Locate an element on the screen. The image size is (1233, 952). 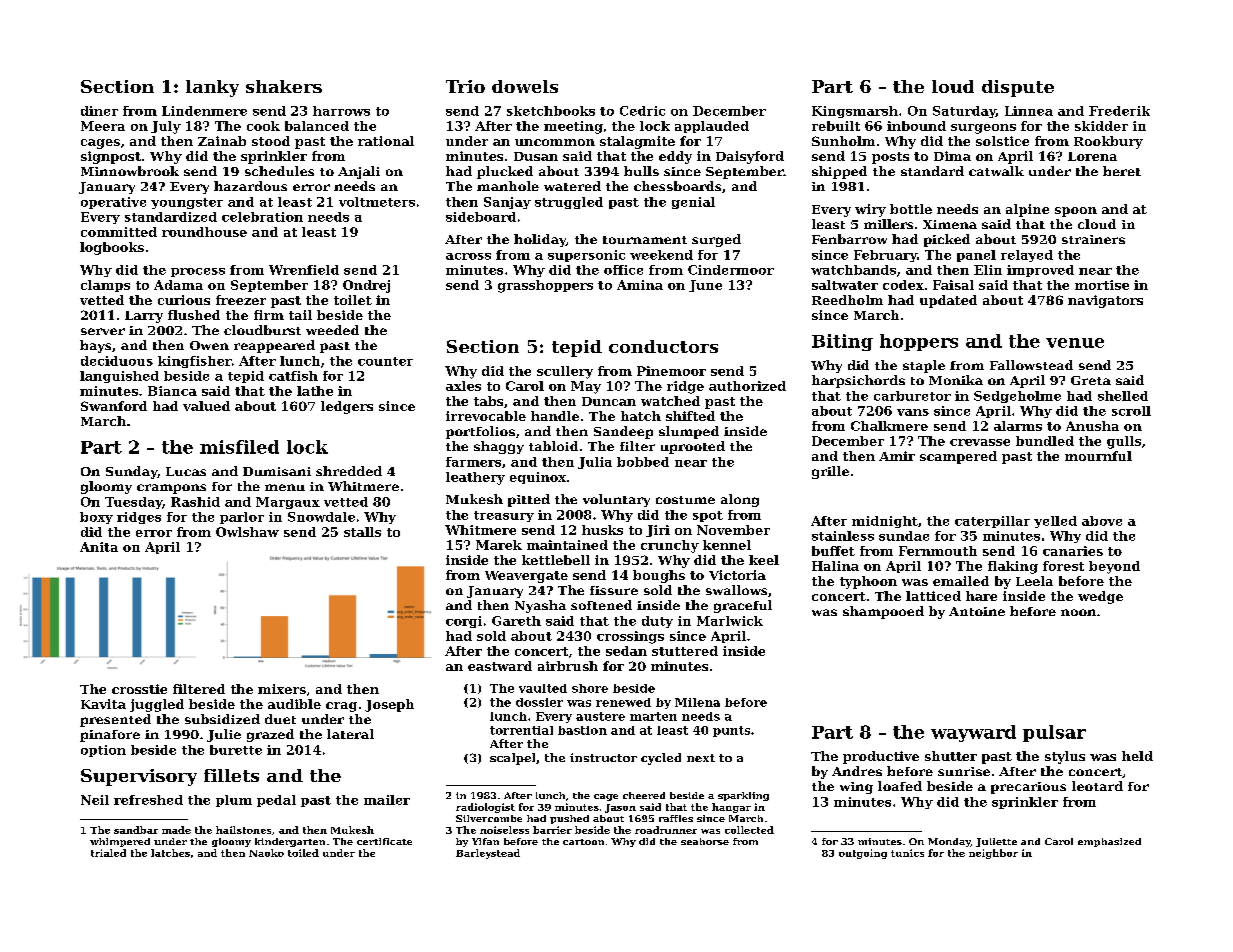
manhole is located at coordinates (508, 186).
